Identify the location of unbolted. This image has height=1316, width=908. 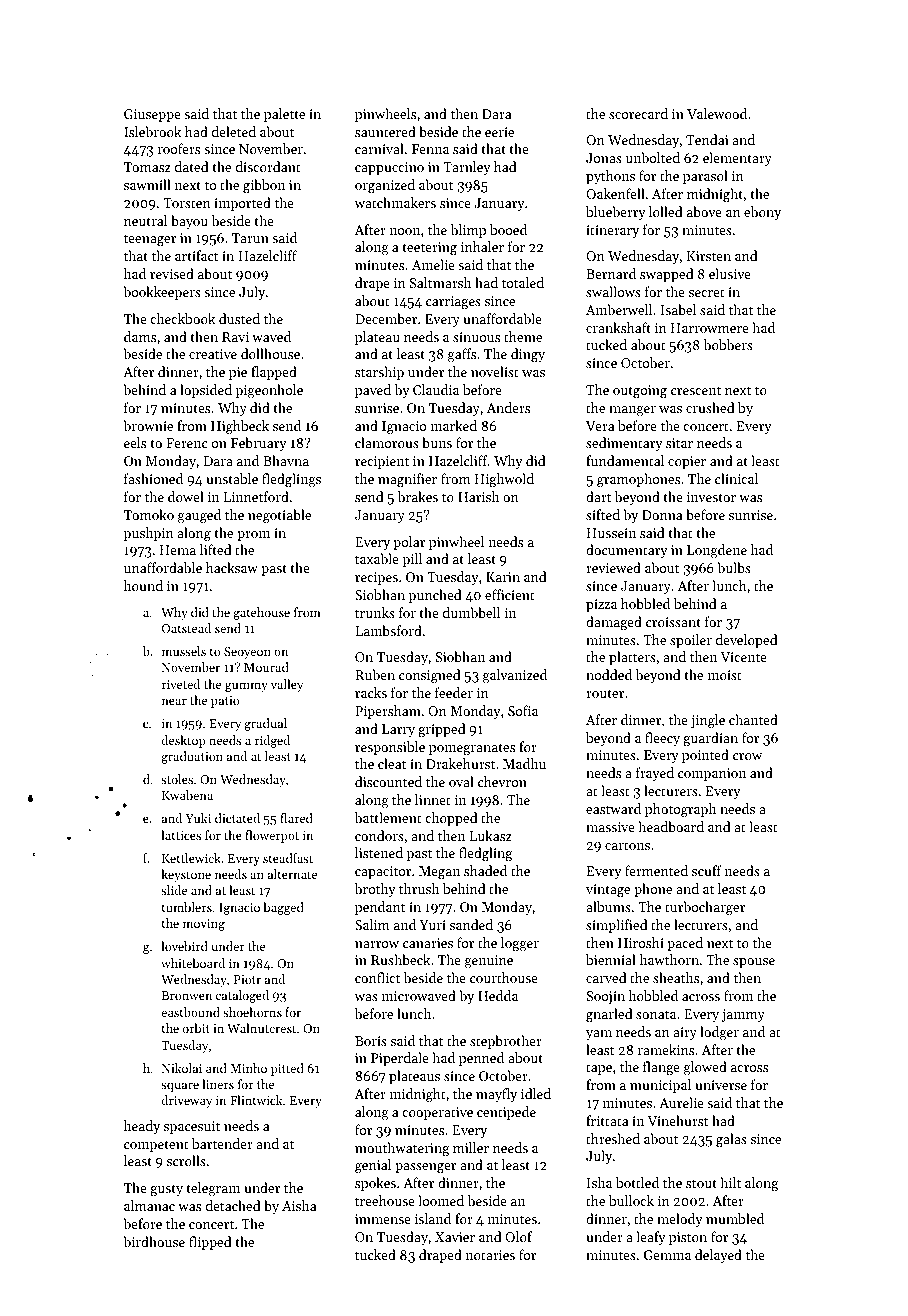
(653, 157).
